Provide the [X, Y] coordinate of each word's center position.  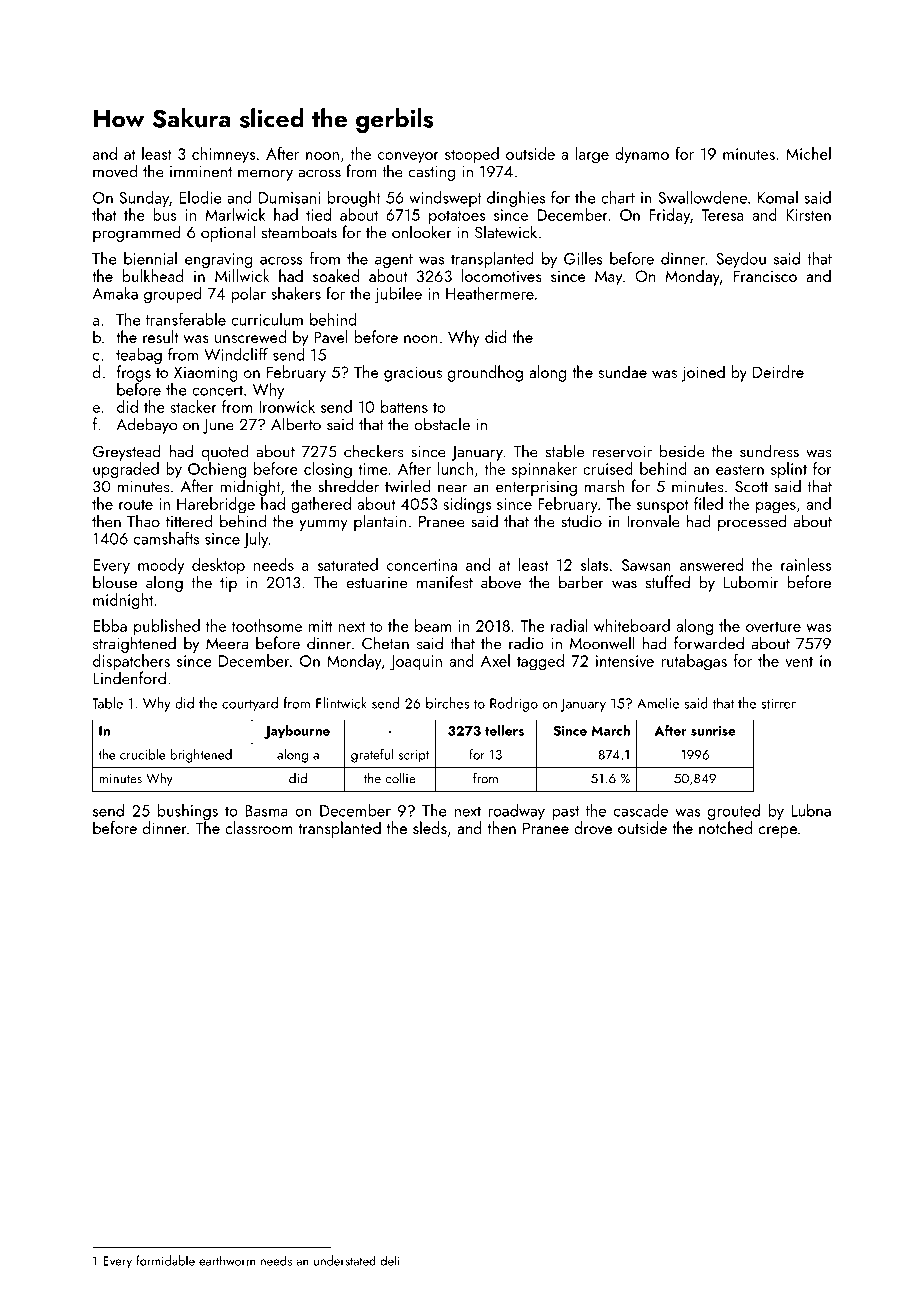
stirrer [779, 703]
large [592, 155]
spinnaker [544, 470]
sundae [623, 371]
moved [115, 171]
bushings [188, 812]
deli [390, 1260]
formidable [165, 1260]
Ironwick [287, 406]
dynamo [642, 155]
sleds [430, 827]
